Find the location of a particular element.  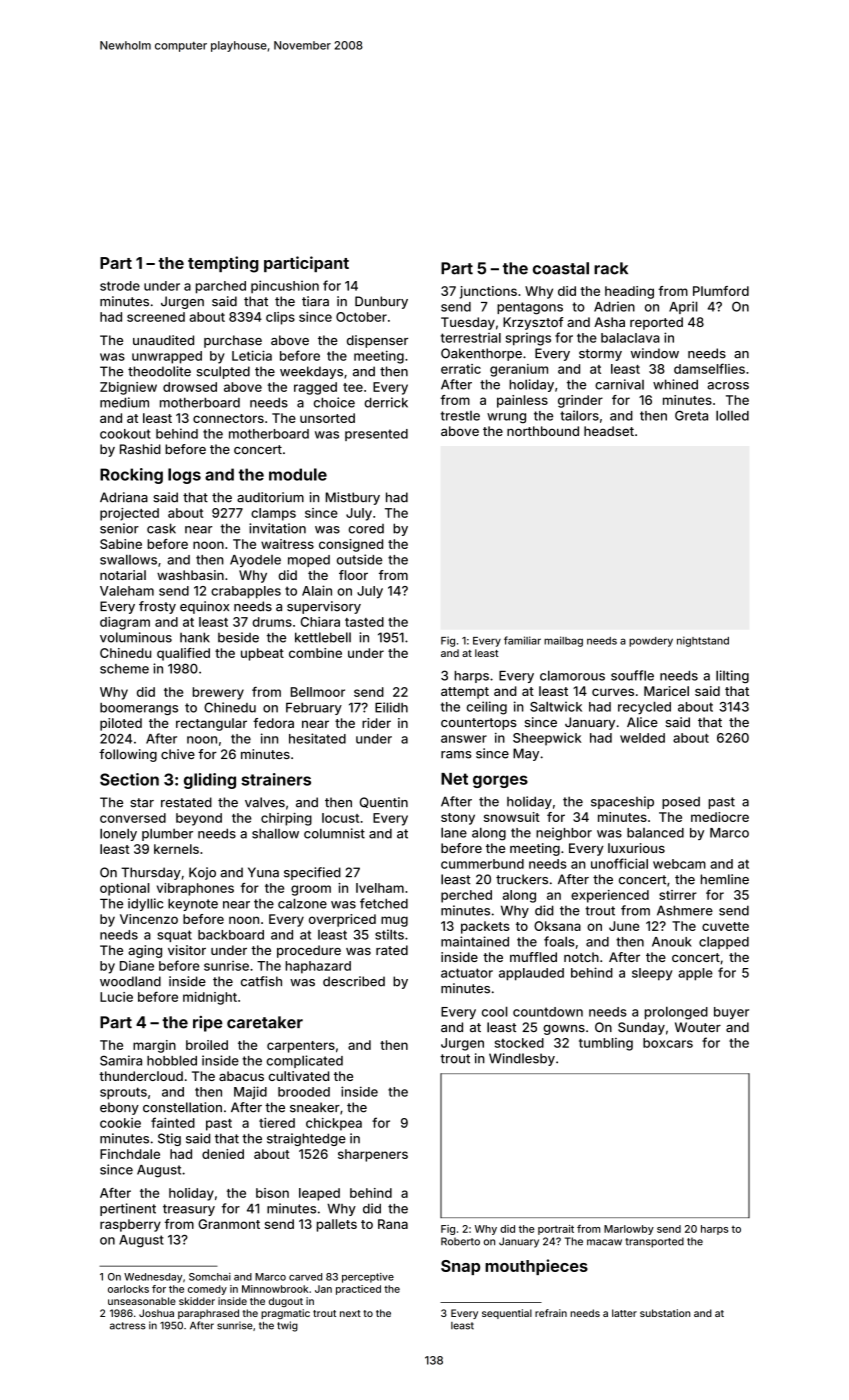

Krzysztof is located at coordinates (533, 323).
